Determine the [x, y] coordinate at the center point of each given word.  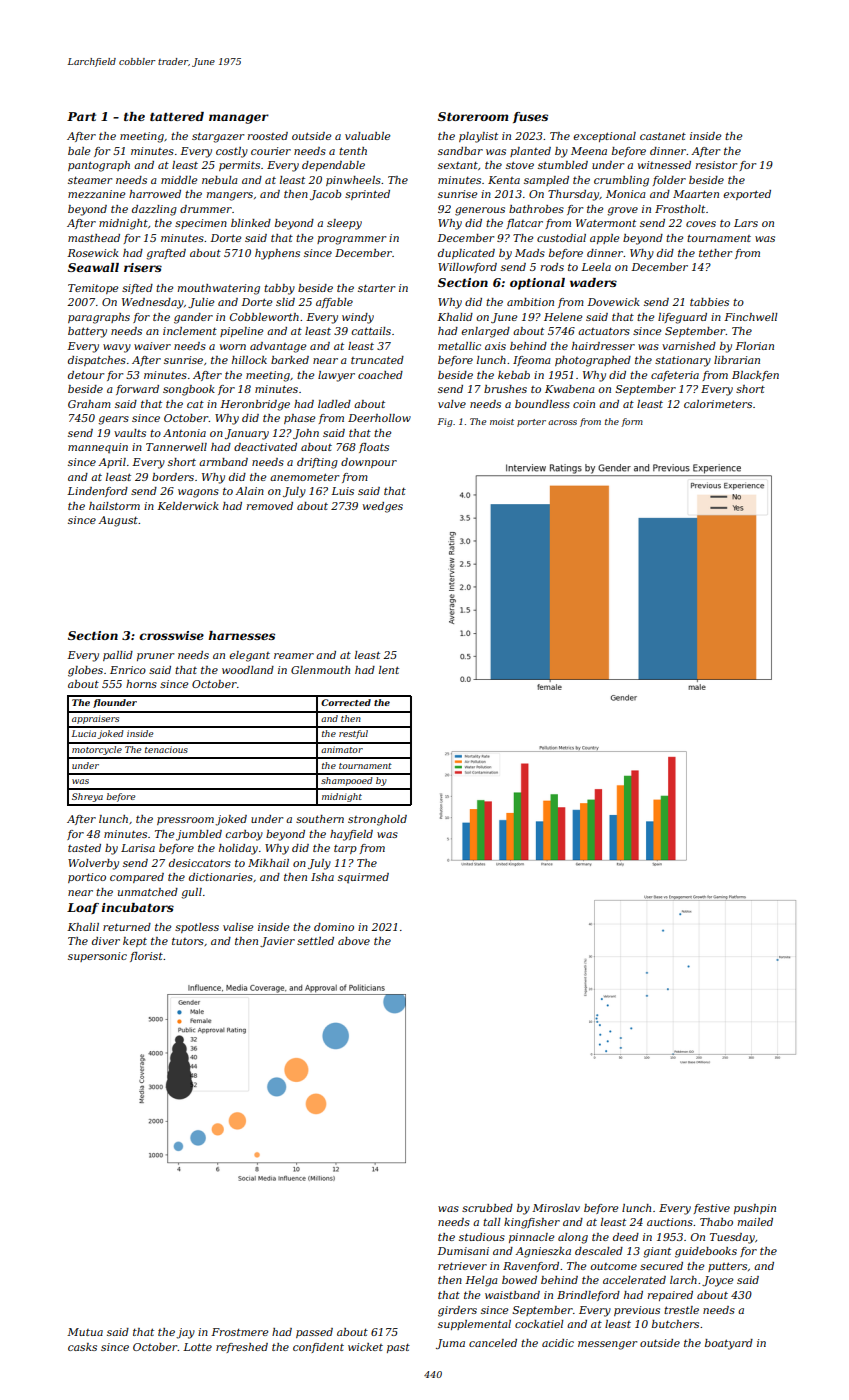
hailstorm [114, 506]
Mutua [85, 1332]
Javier [277, 942]
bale [79, 151]
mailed [755, 1222]
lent [389, 670]
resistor [716, 165]
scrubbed [487, 1208]
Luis [342, 491]
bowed [519, 1280]
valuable [367, 136]
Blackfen [755, 376]
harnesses [241, 635]
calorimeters [718, 404]
